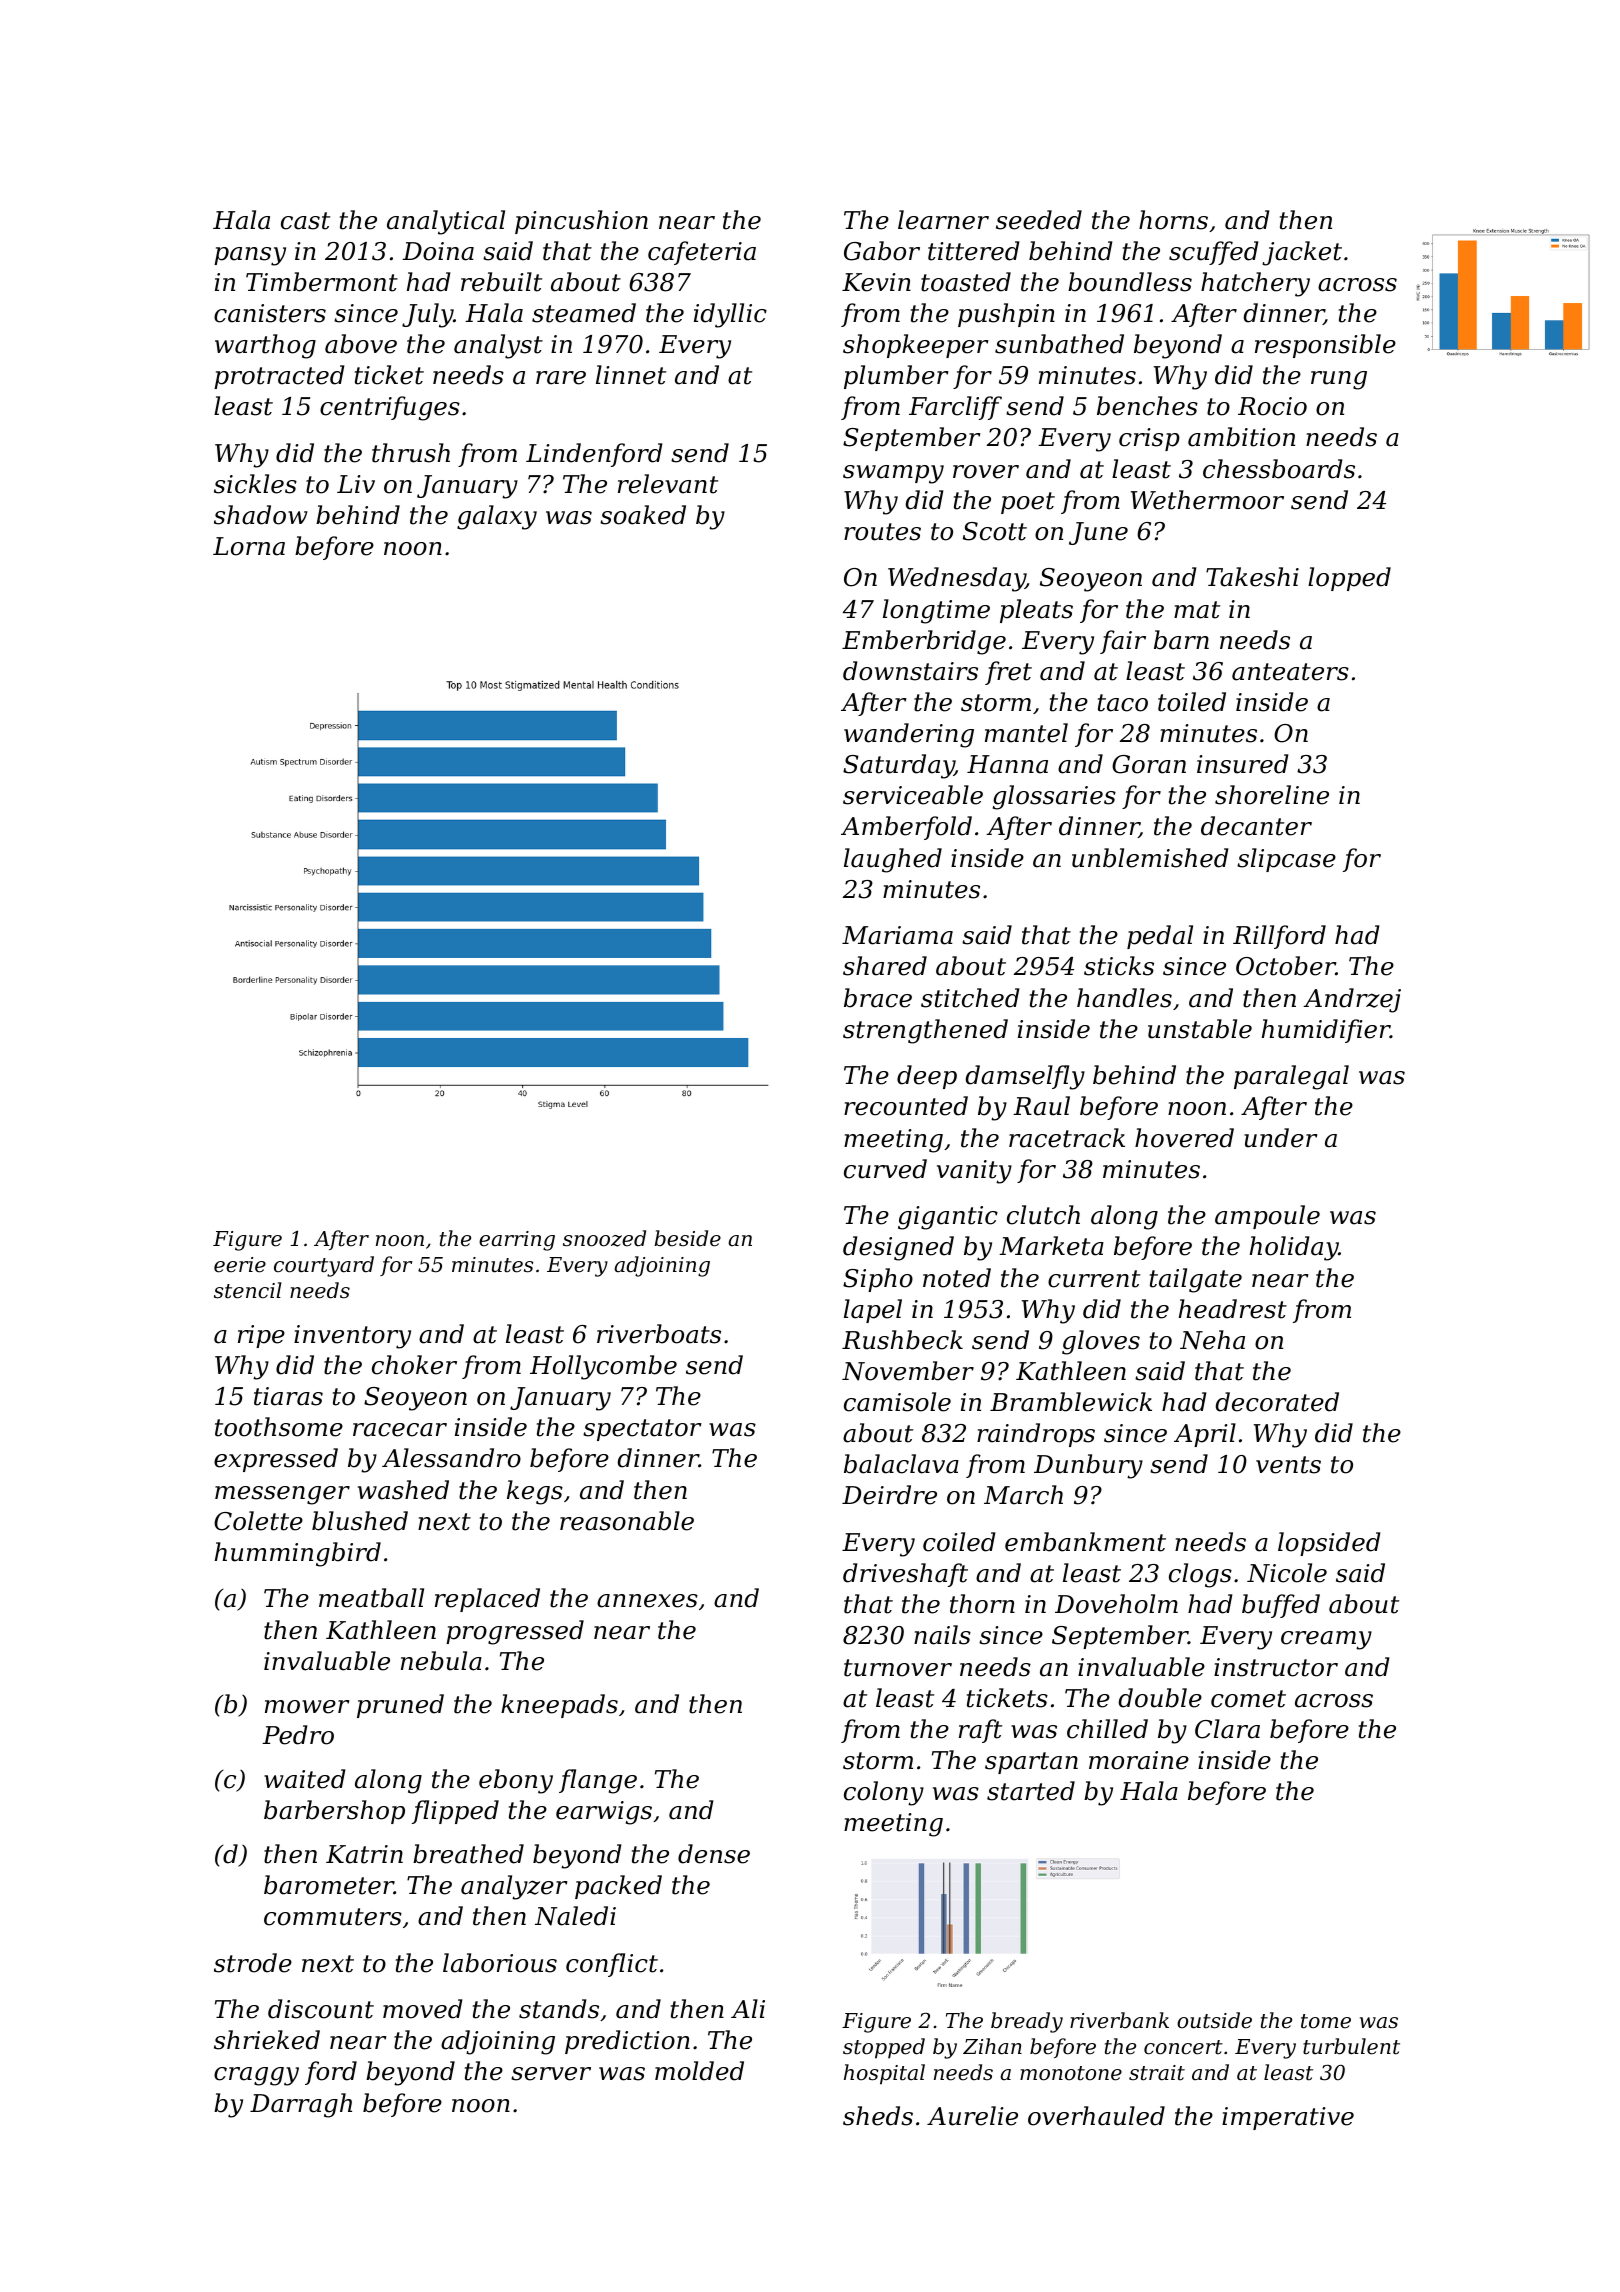 The image size is (1620, 2292). What do you see at coordinates (1339, 380) in the image?
I see `rung` at bounding box center [1339, 380].
